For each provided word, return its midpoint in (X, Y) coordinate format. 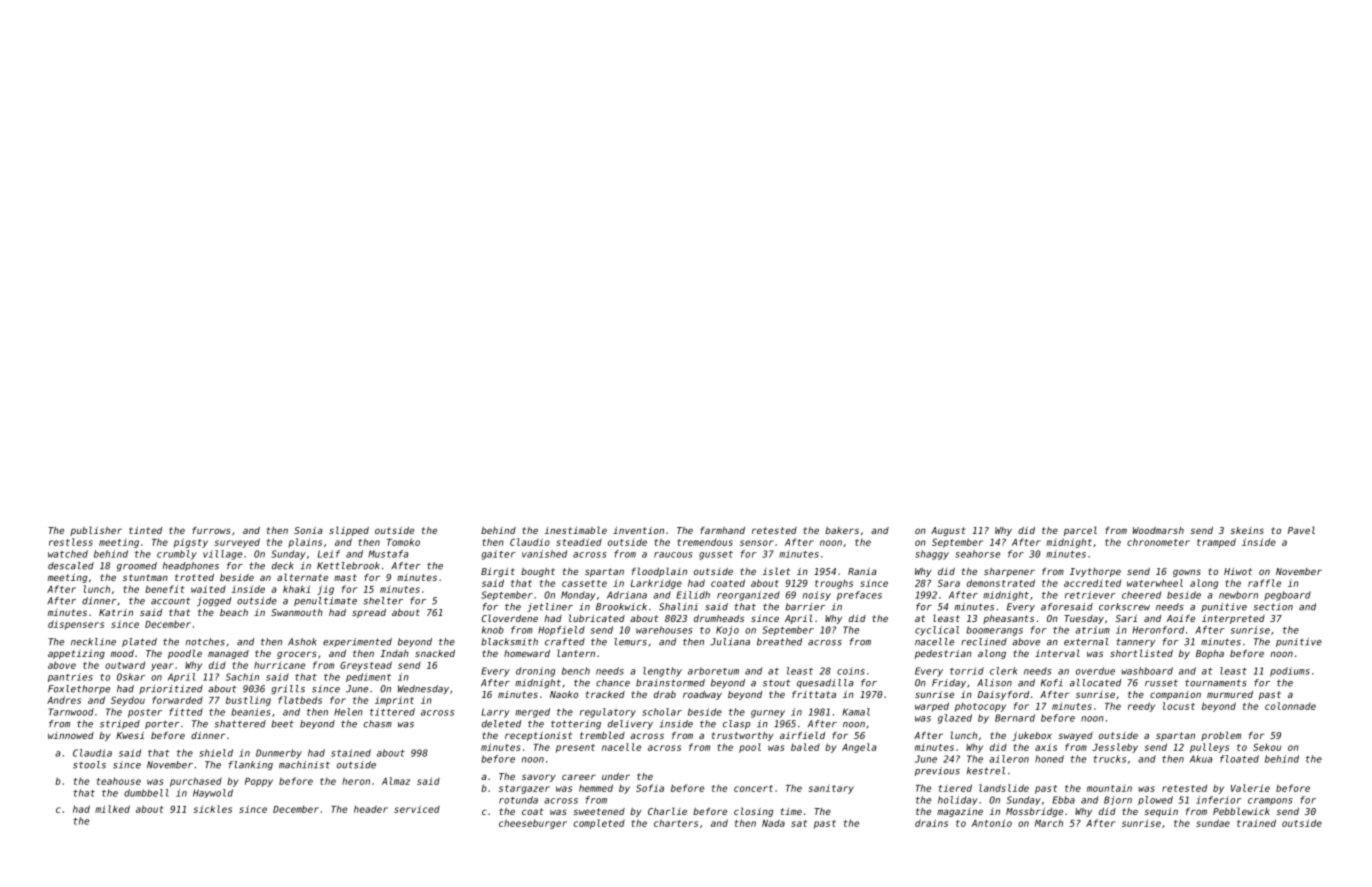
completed (599, 824)
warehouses (664, 630)
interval (1057, 653)
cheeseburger (533, 824)
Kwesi (130, 735)
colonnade (1290, 706)
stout (777, 683)
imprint (394, 701)
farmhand (722, 530)
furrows (211, 530)
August (948, 531)
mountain (1109, 788)
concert (753, 788)
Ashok (302, 642)
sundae (1213, 823)
